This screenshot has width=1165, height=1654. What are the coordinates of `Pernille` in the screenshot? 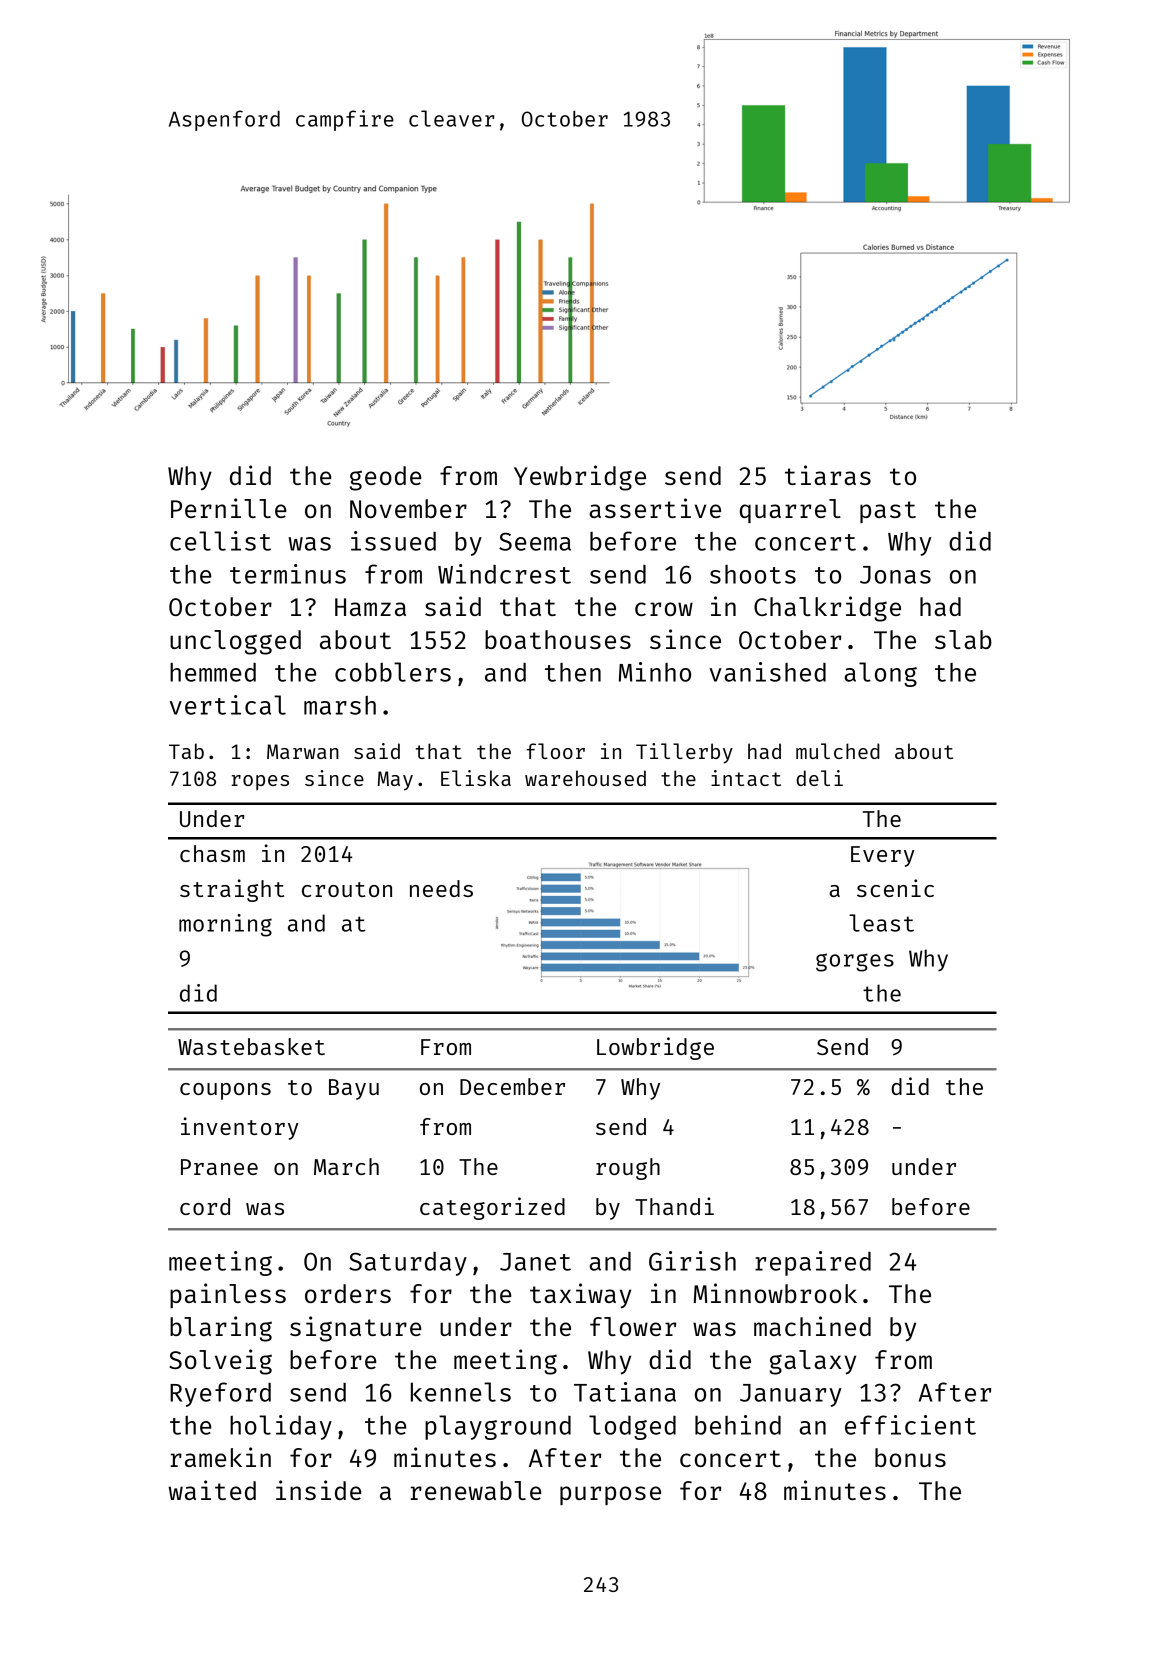 It's located at (228, 508).
